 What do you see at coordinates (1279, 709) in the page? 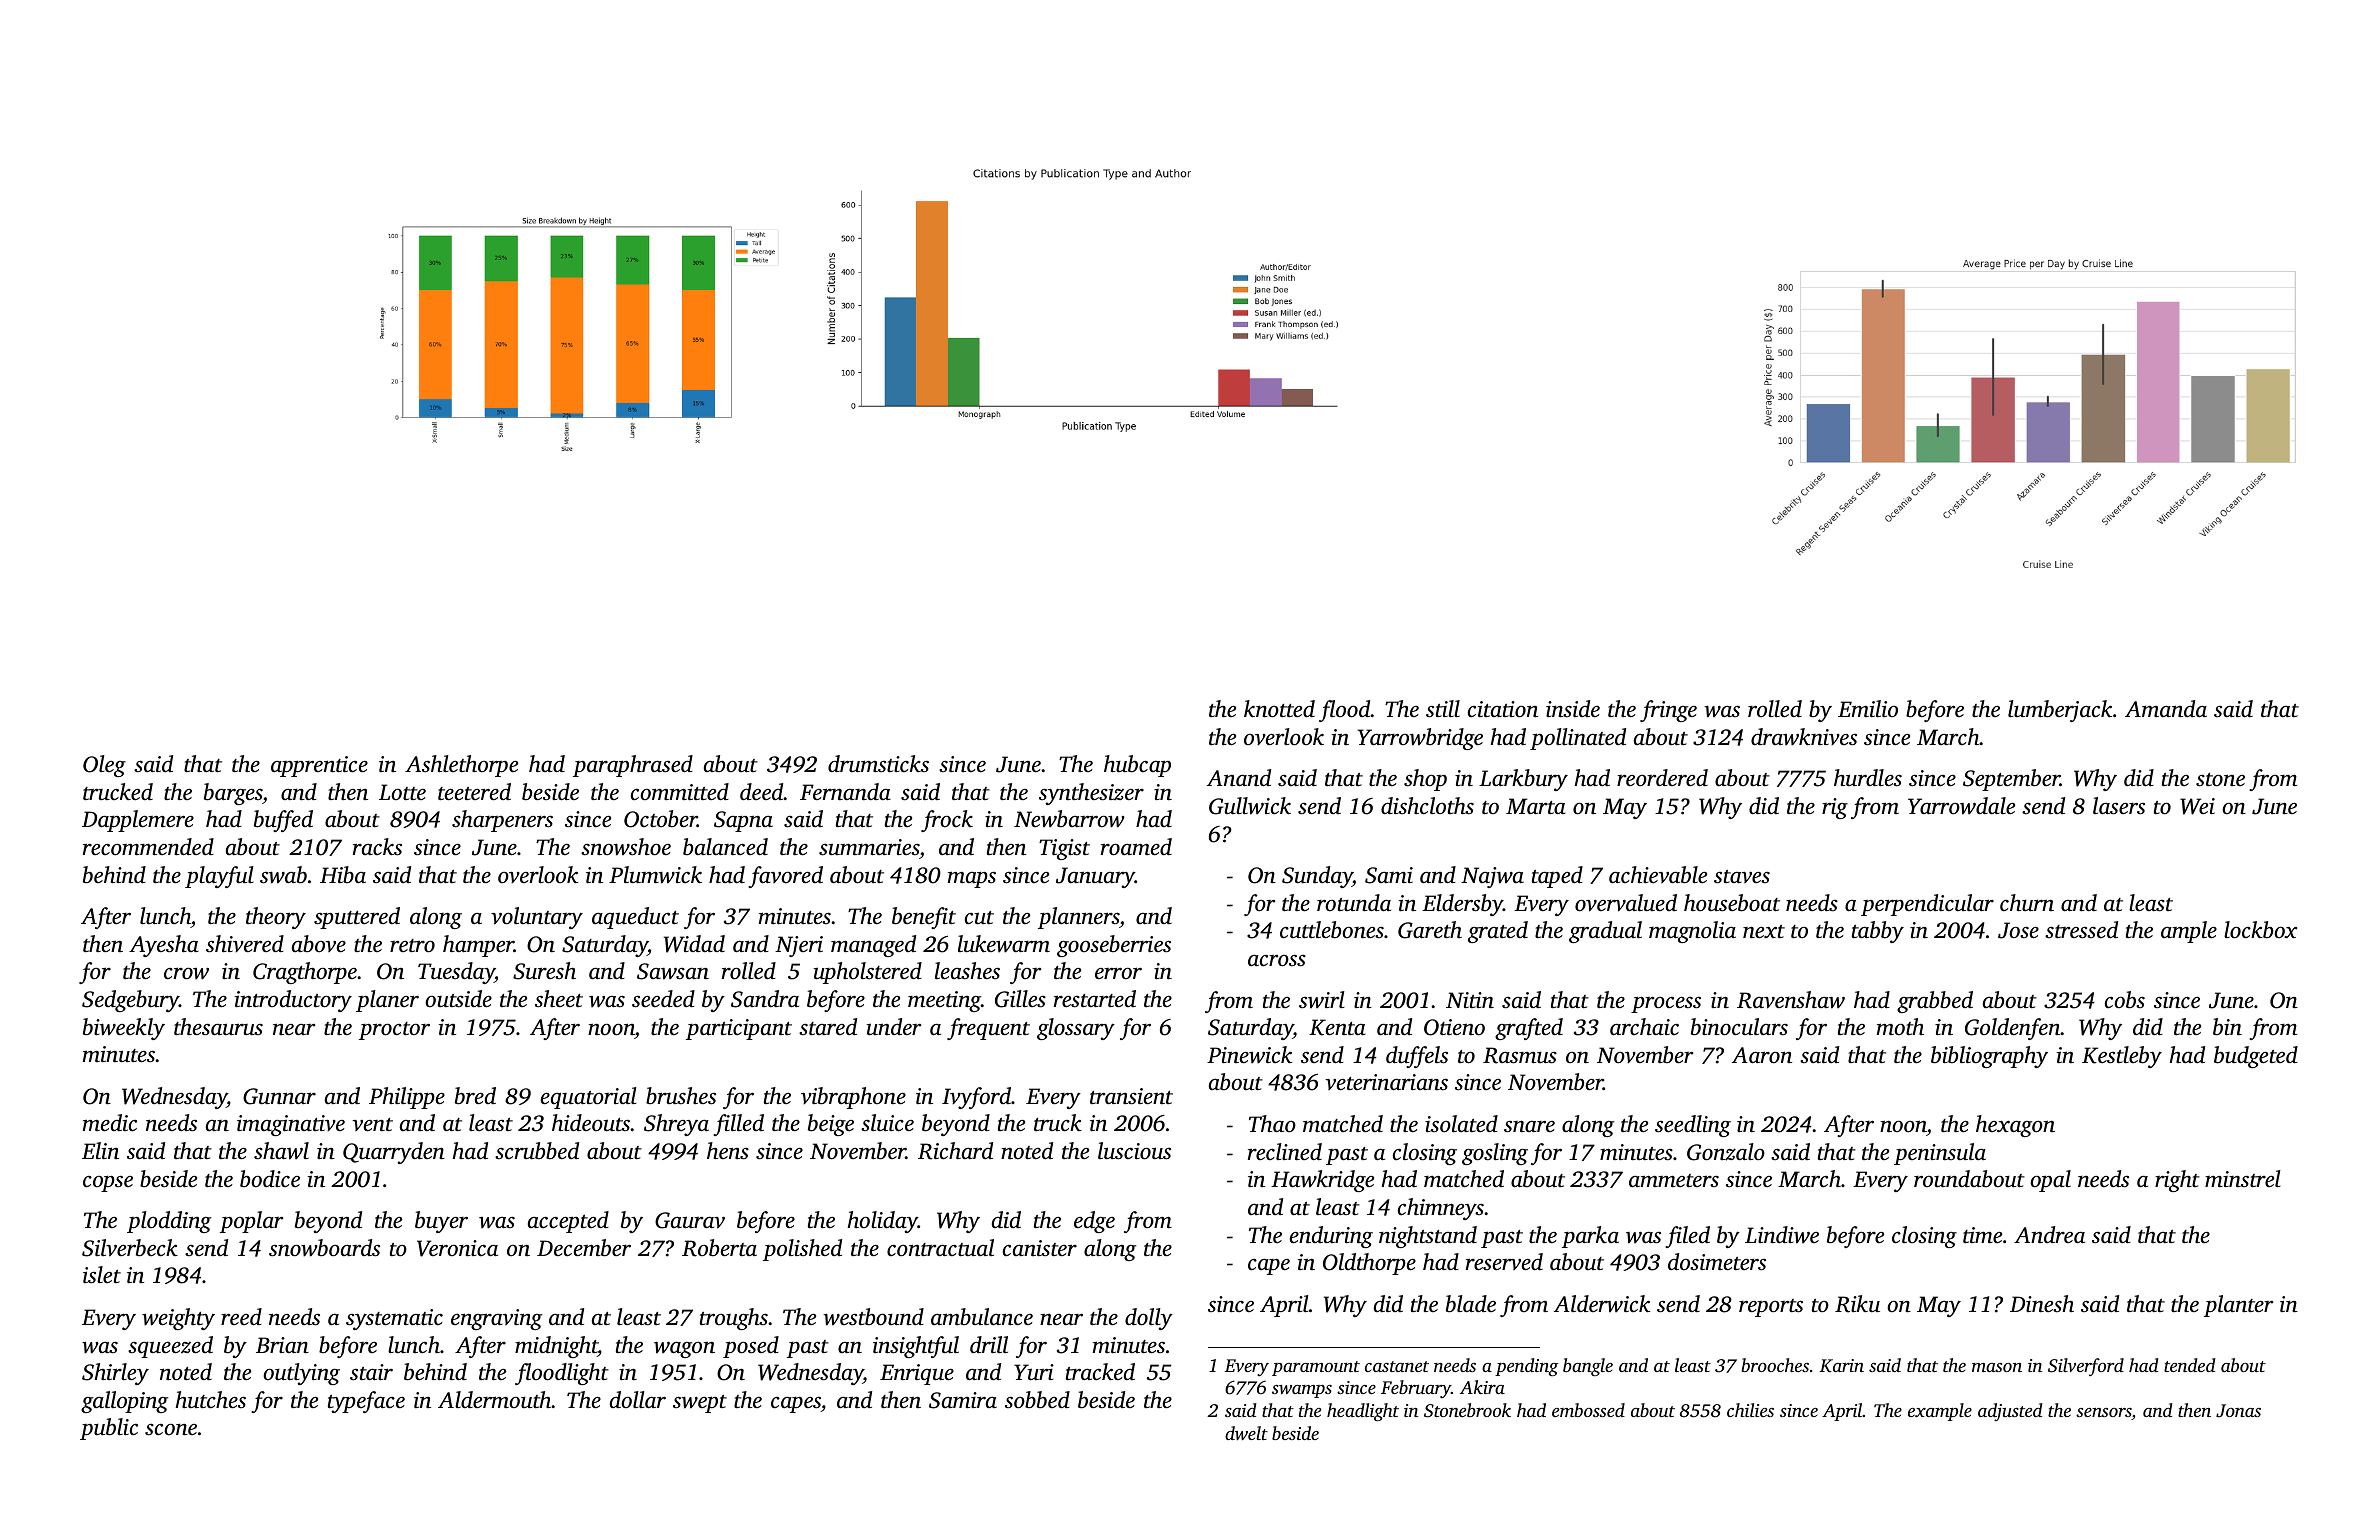
I see `knotted` at bounding box center [1279, 709].
